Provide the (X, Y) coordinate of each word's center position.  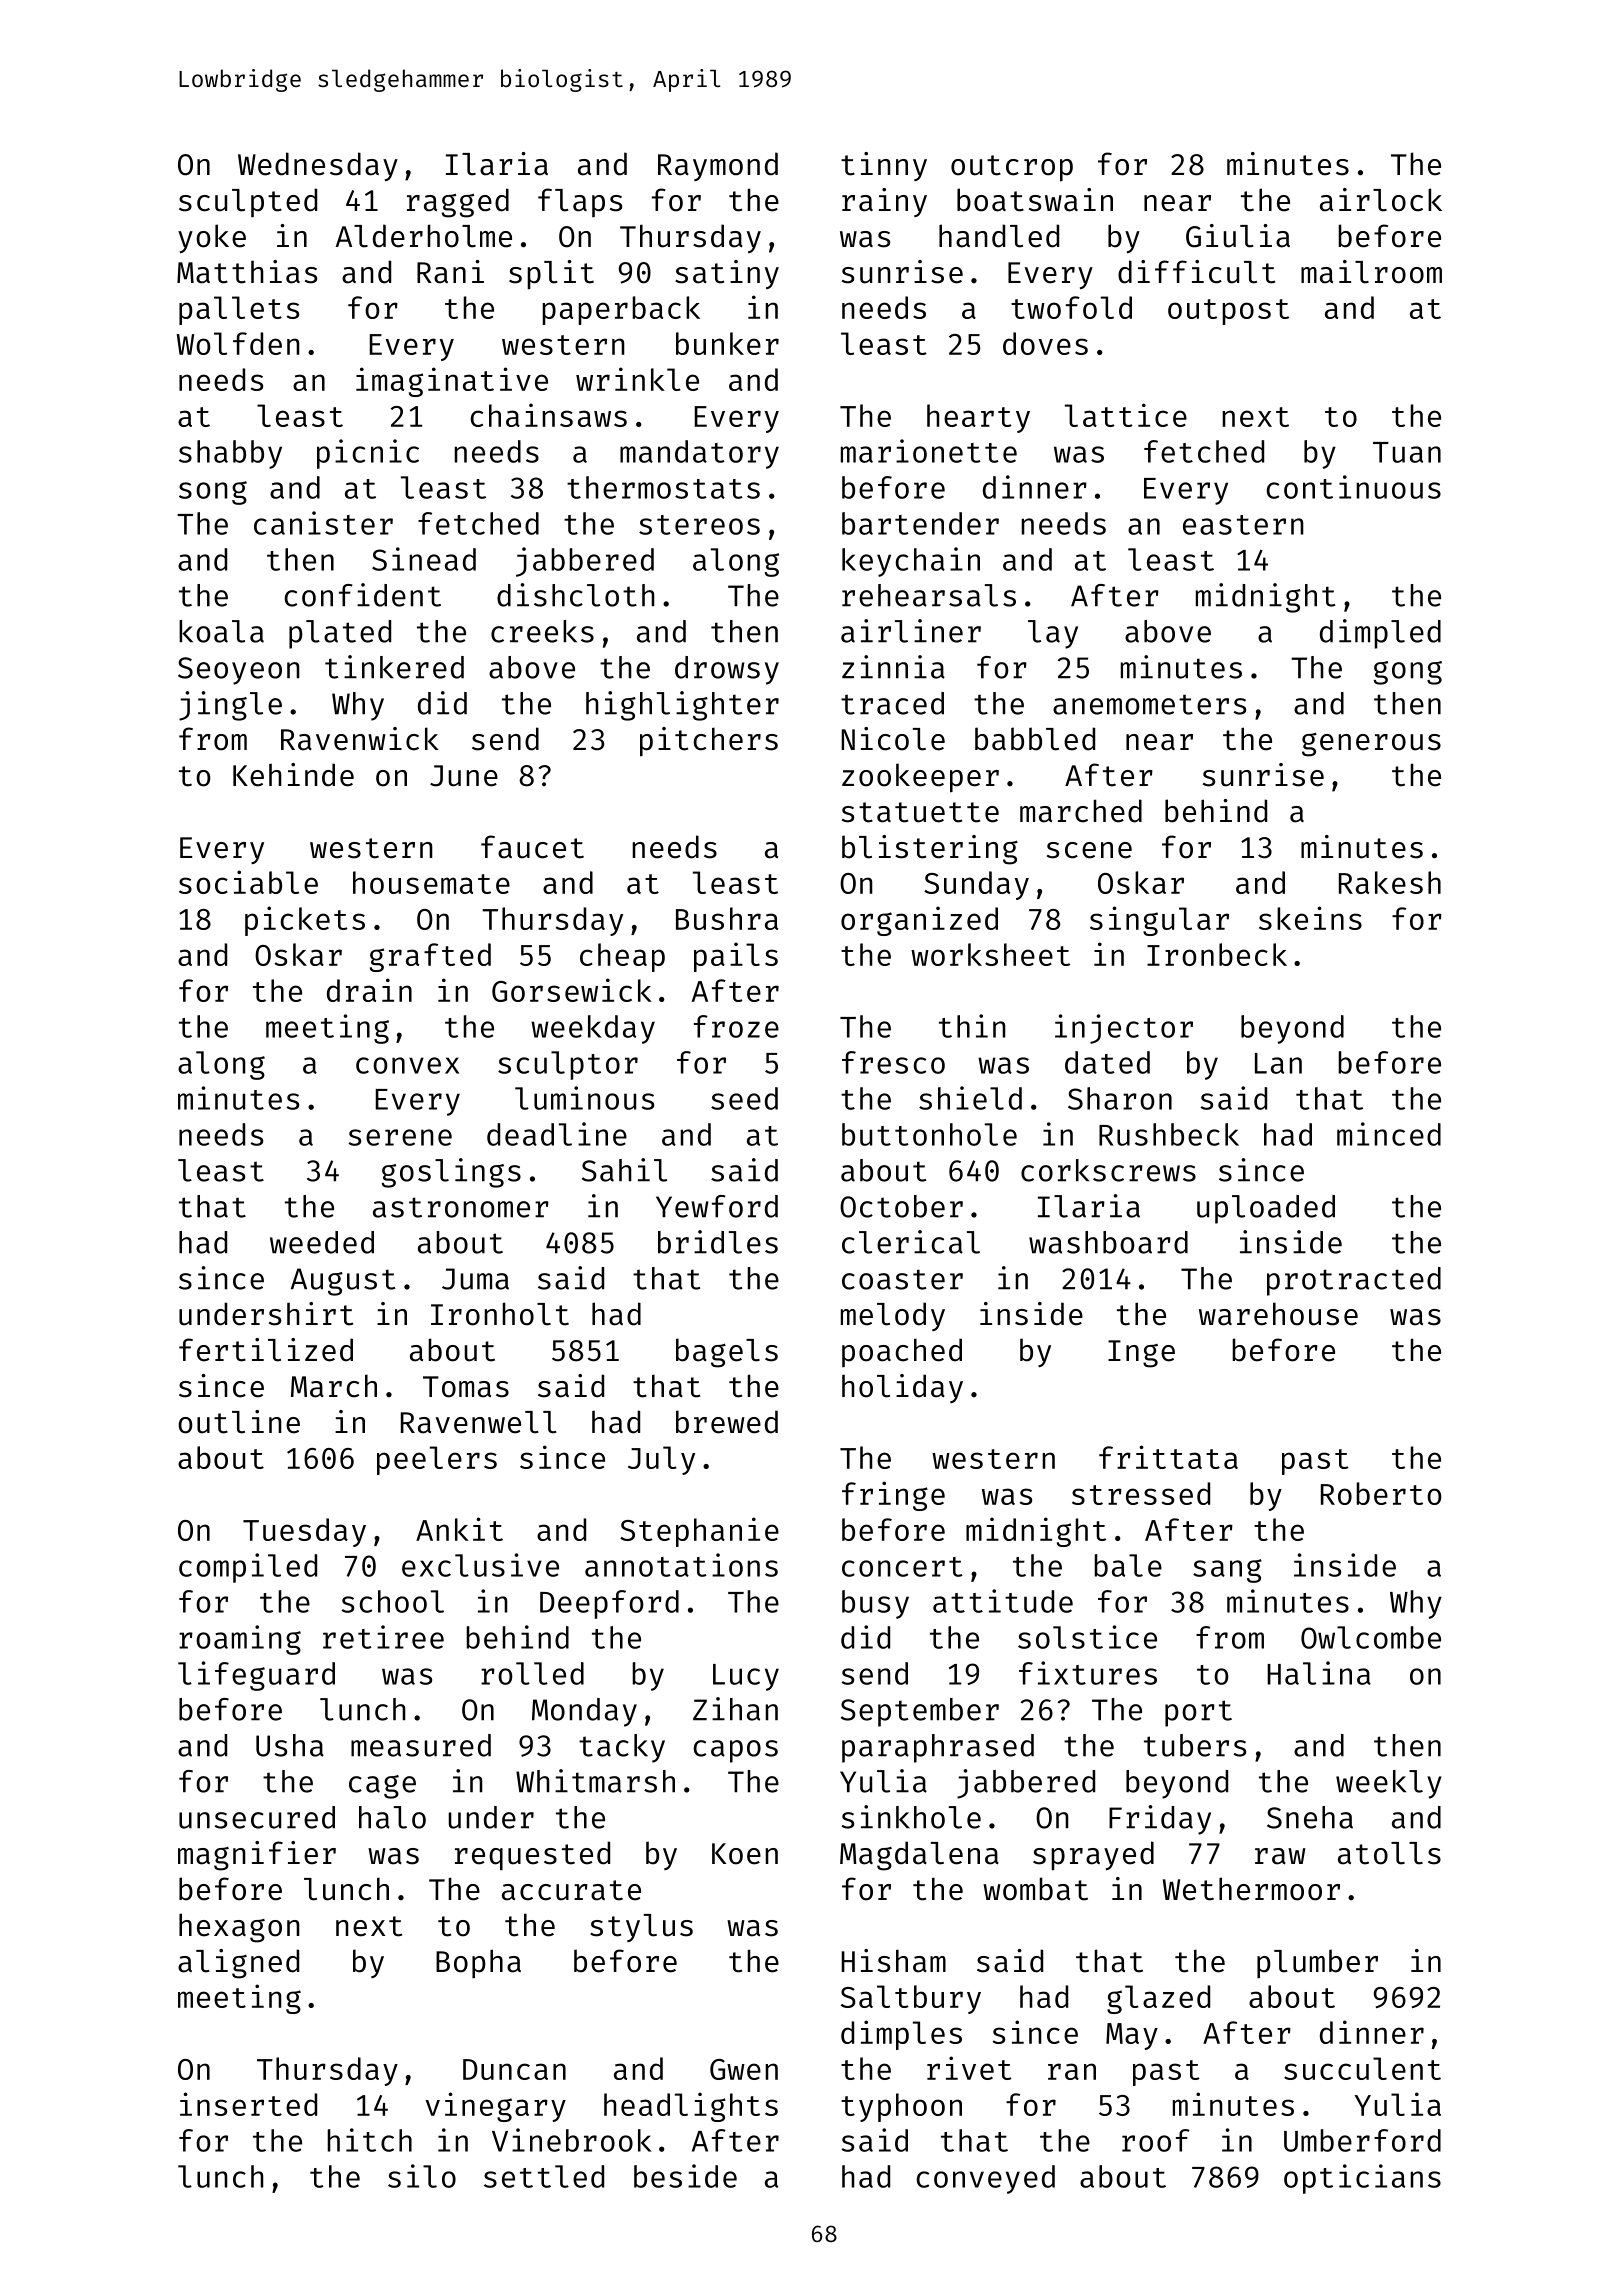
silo (422, 2176)
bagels (727, 1353)
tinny (884, 166)
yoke (212, 239)
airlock (1381, 200)
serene (400, 1137)
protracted (1354, 1281)
